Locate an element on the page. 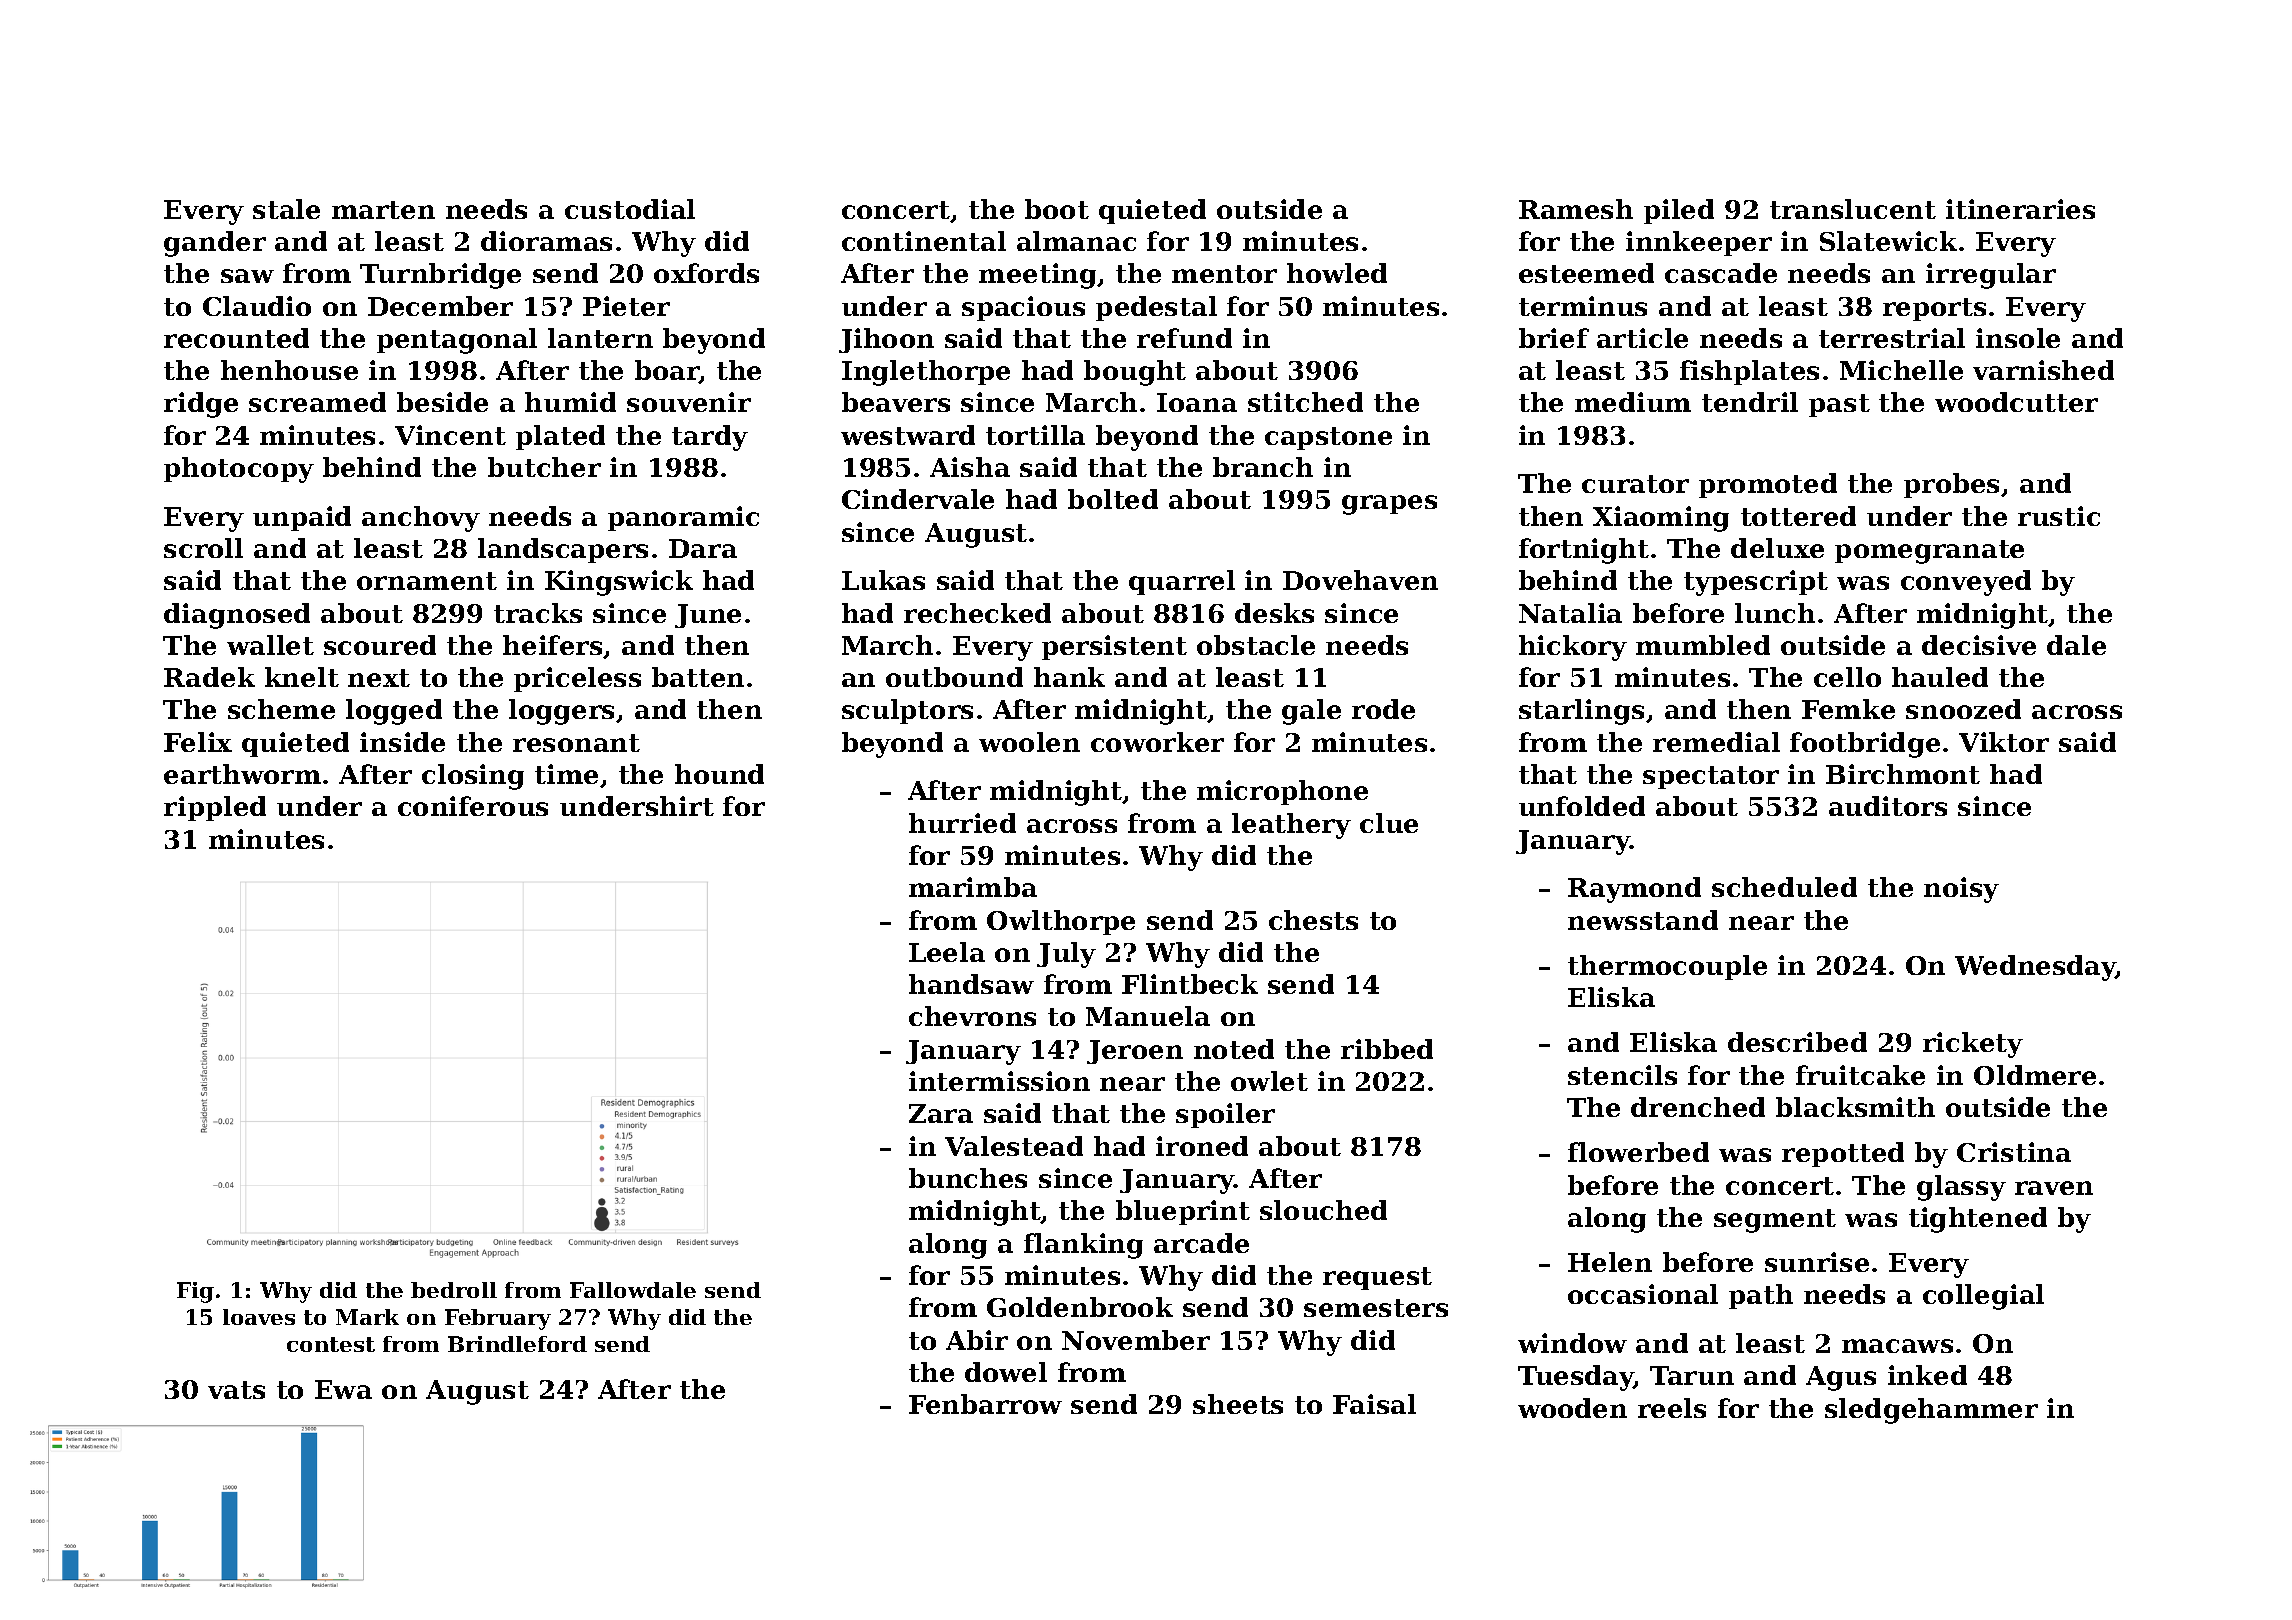 The height and width of the image is (1620, 2292). recounted is located at coordinates (236, 338).
